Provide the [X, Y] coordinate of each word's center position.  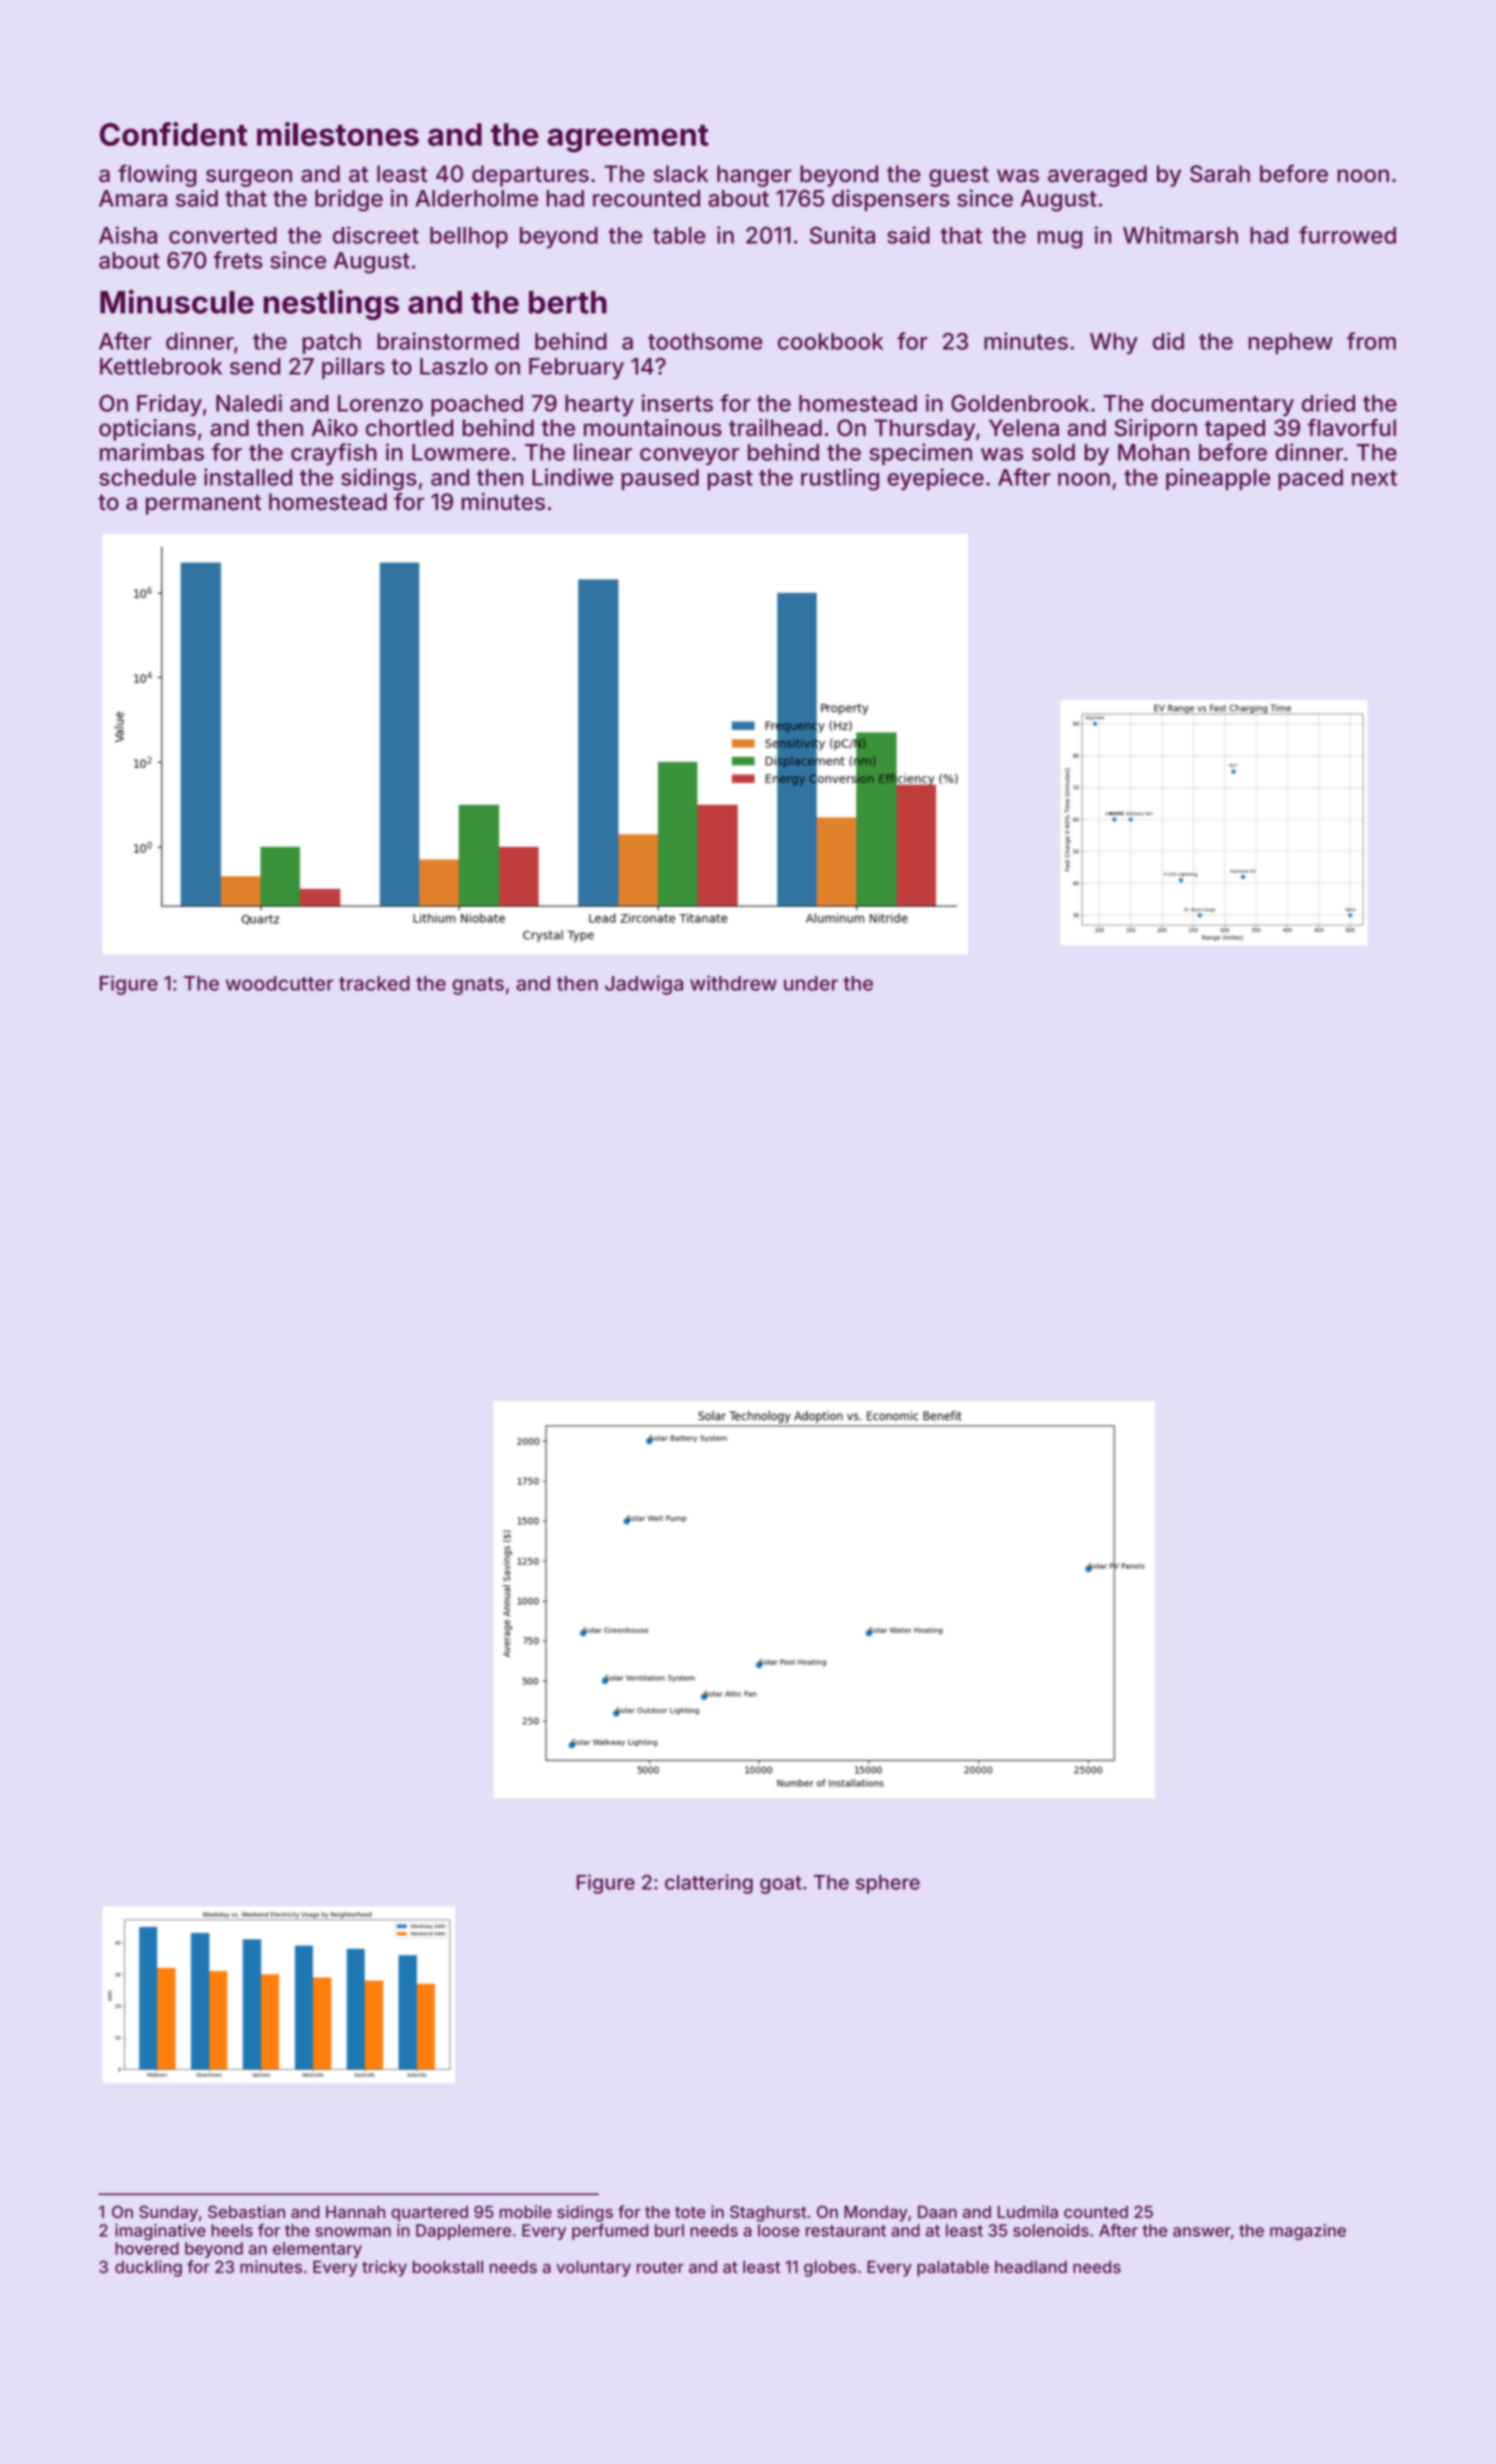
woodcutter [280, 983]
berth [568, 302]
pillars [353, 368]
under [811, 983]
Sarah [1220, 174]
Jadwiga [644, 985]
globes [830, 2269]
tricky [384, 2268]
